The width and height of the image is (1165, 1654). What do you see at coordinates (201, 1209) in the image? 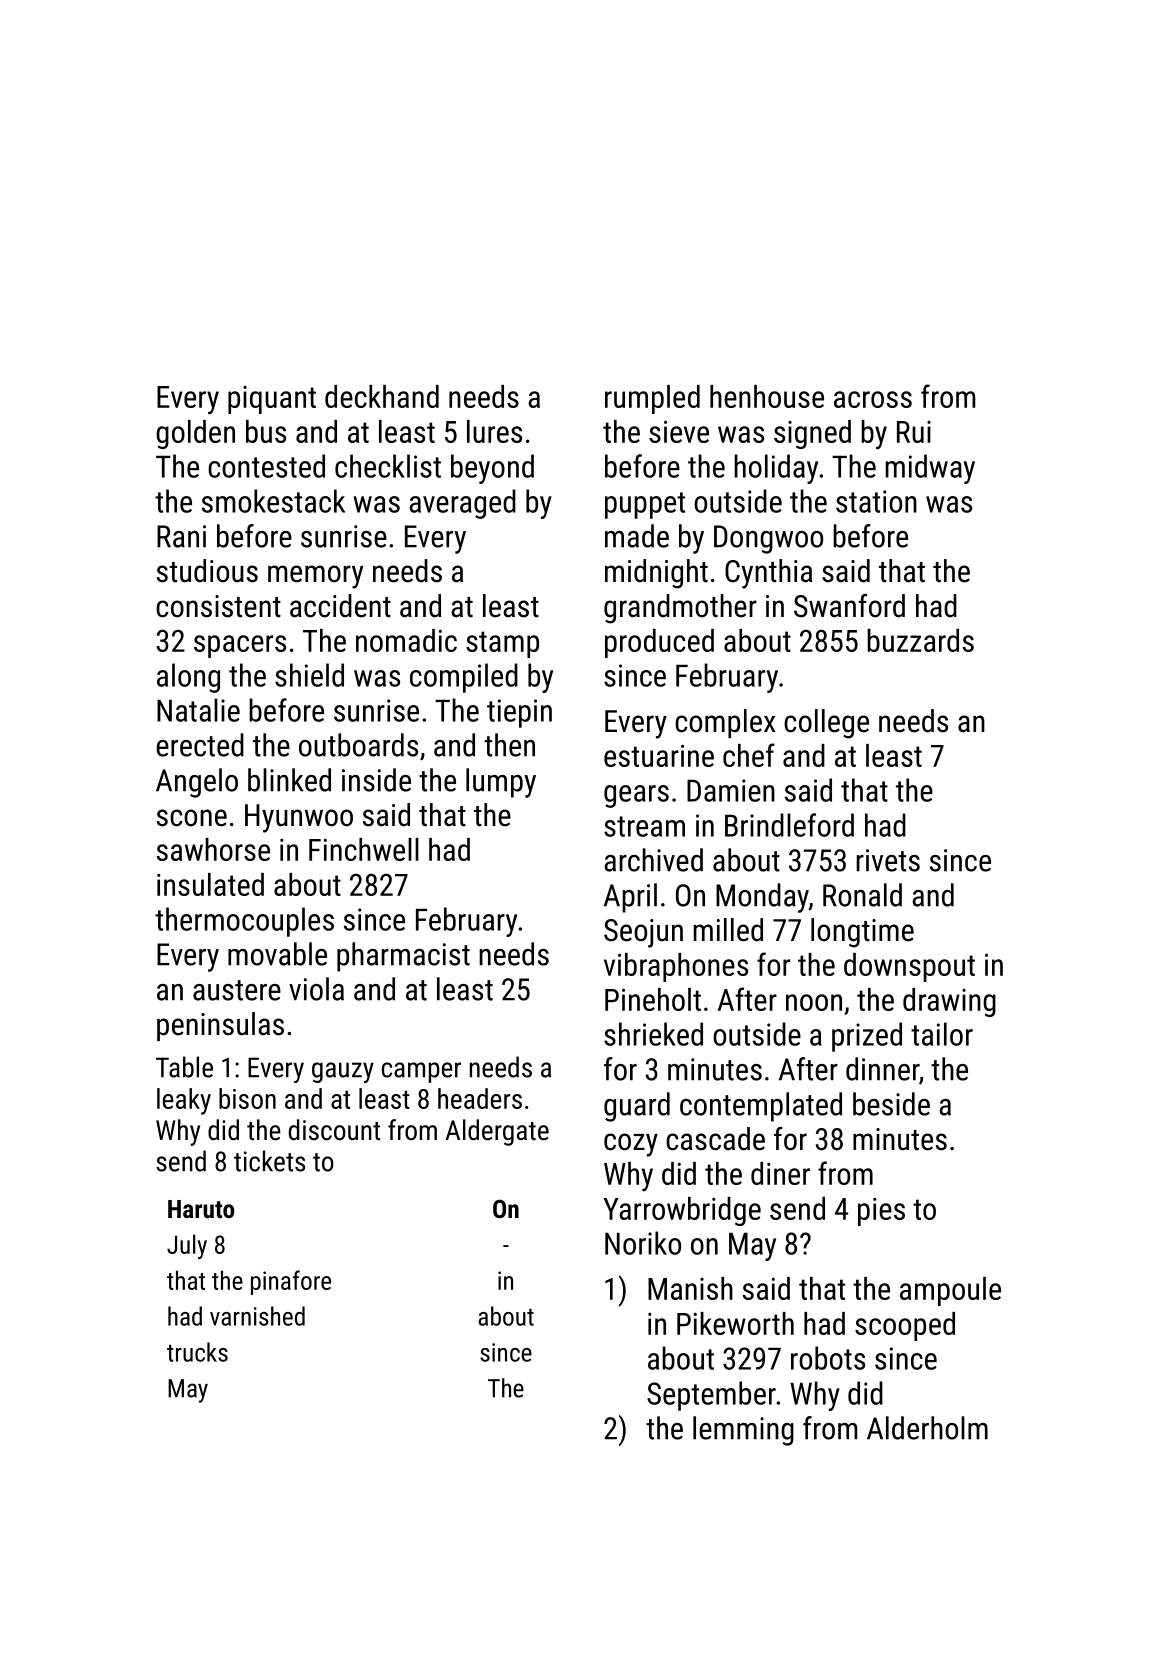
I see `Haruto` at bounding box center [201, 1209].
